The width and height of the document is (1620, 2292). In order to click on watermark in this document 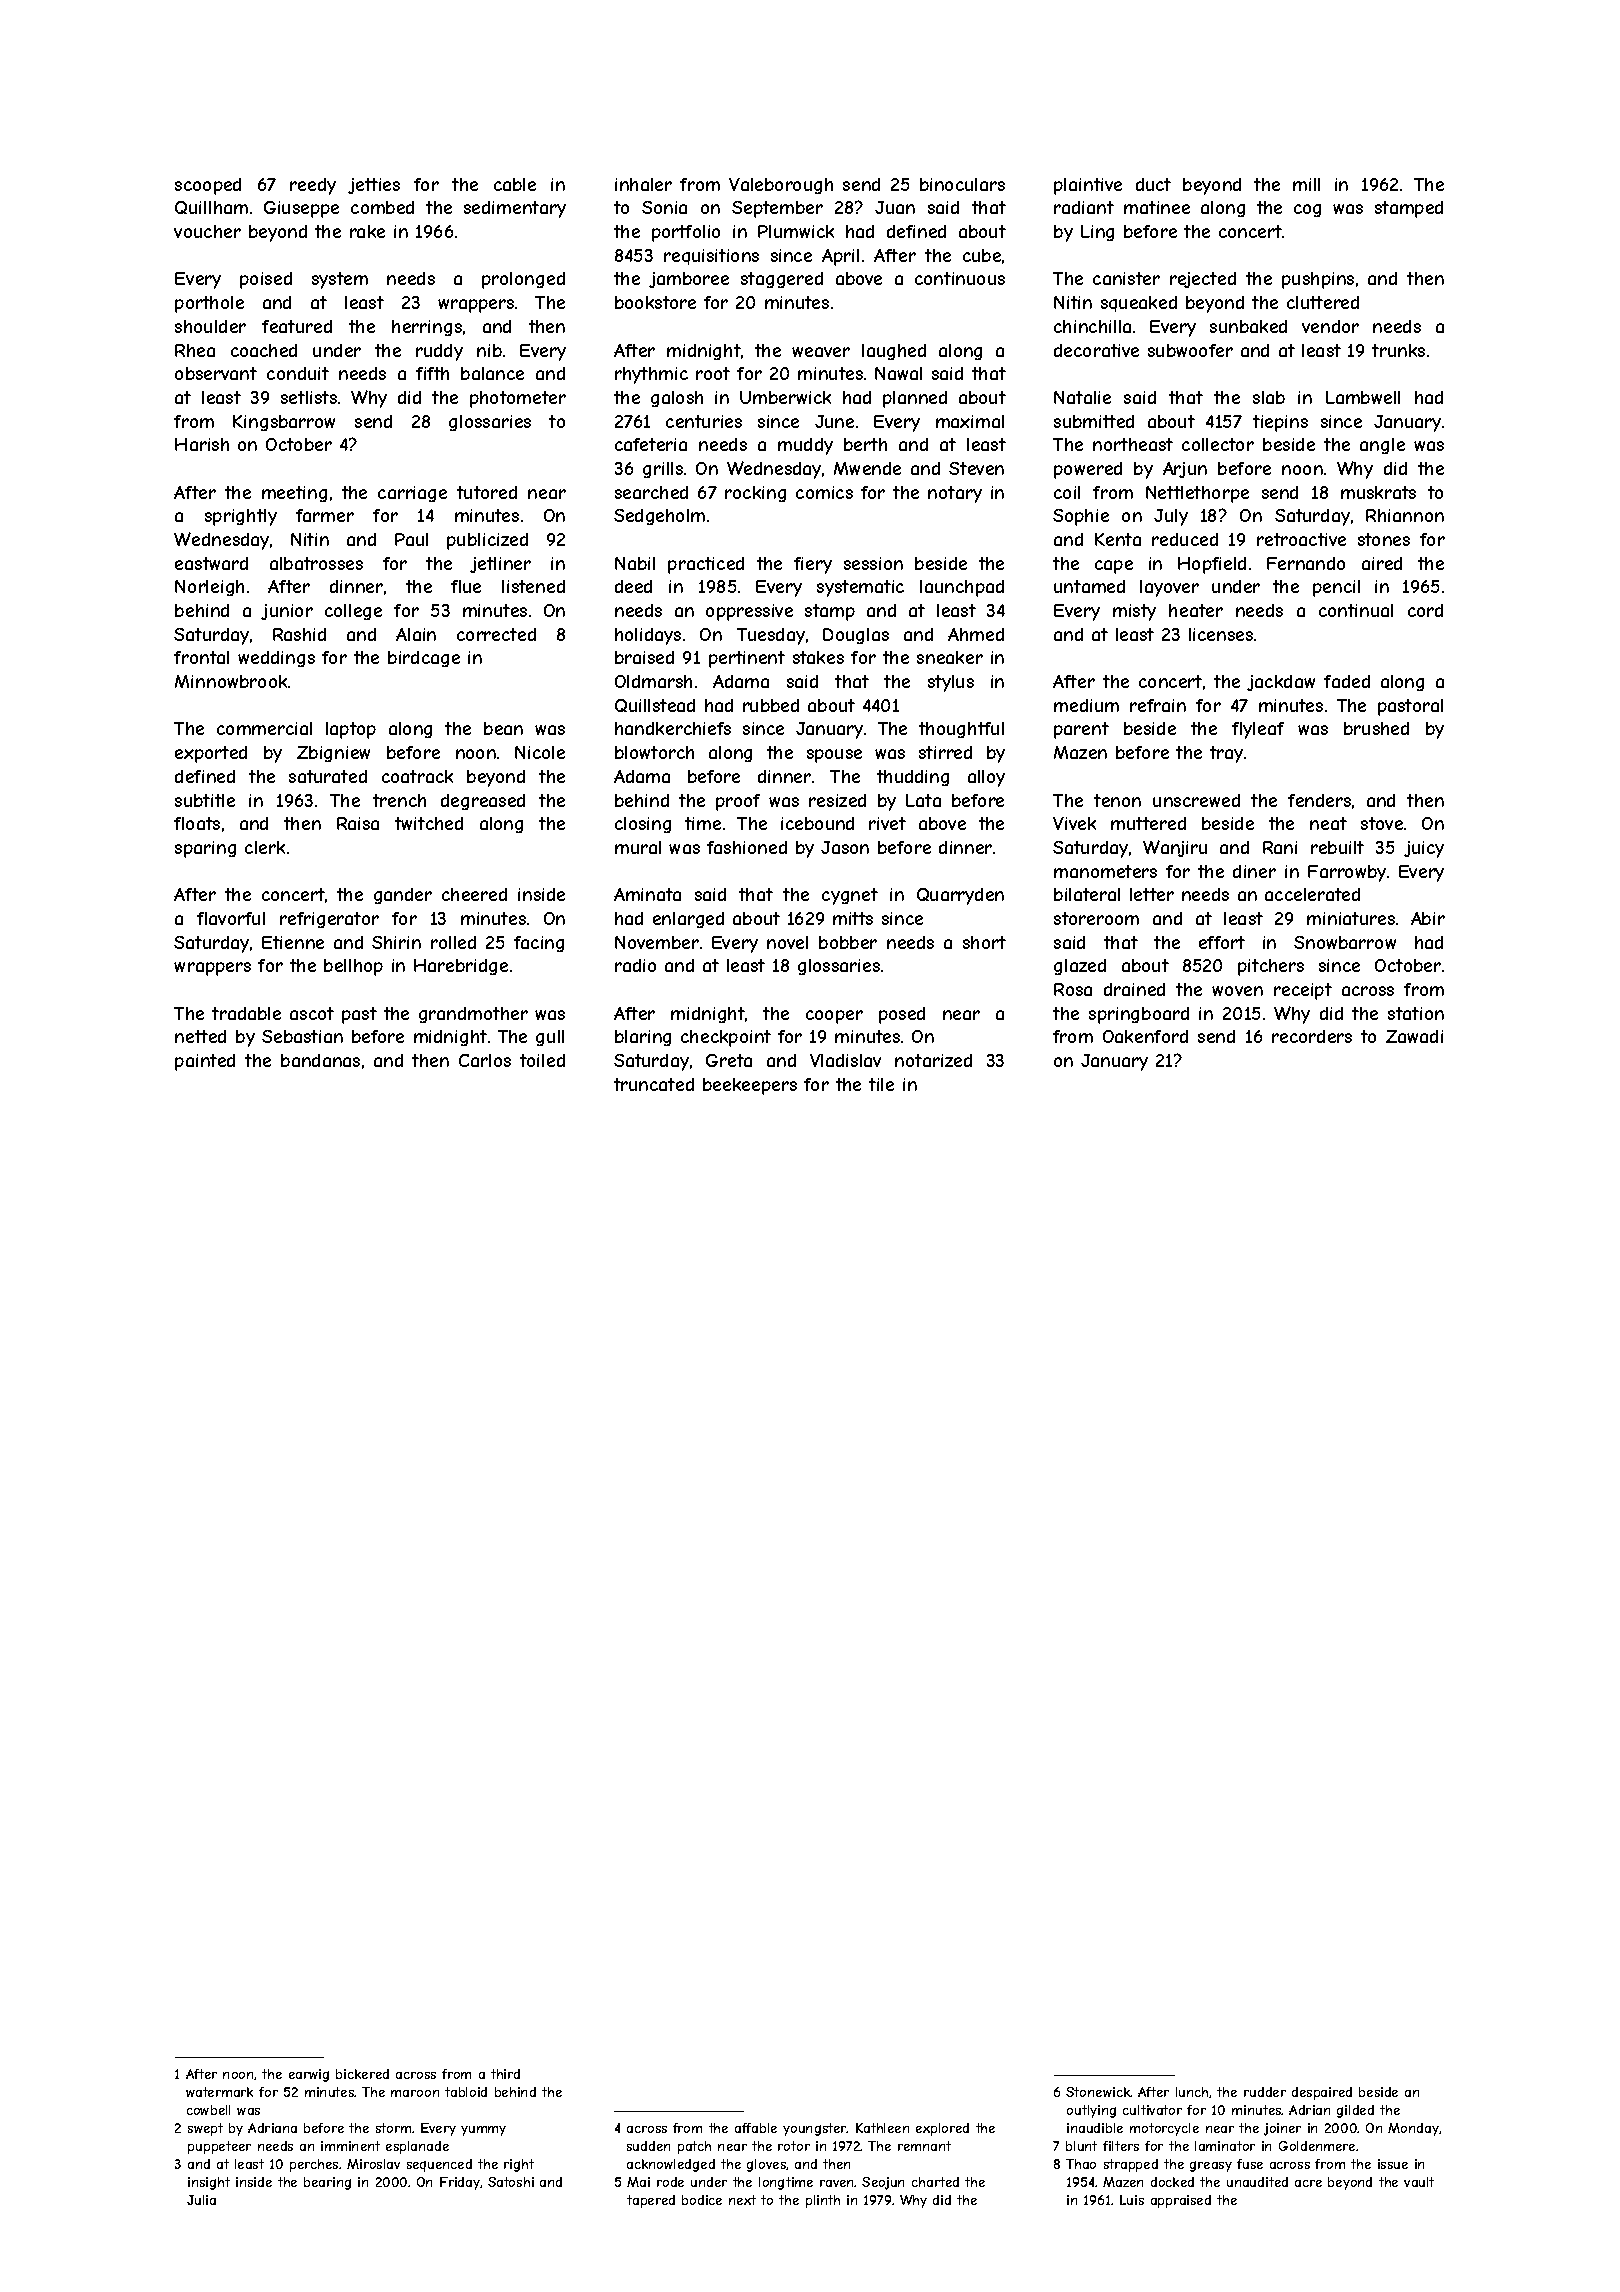, I will do `click(219, 2092)`.
